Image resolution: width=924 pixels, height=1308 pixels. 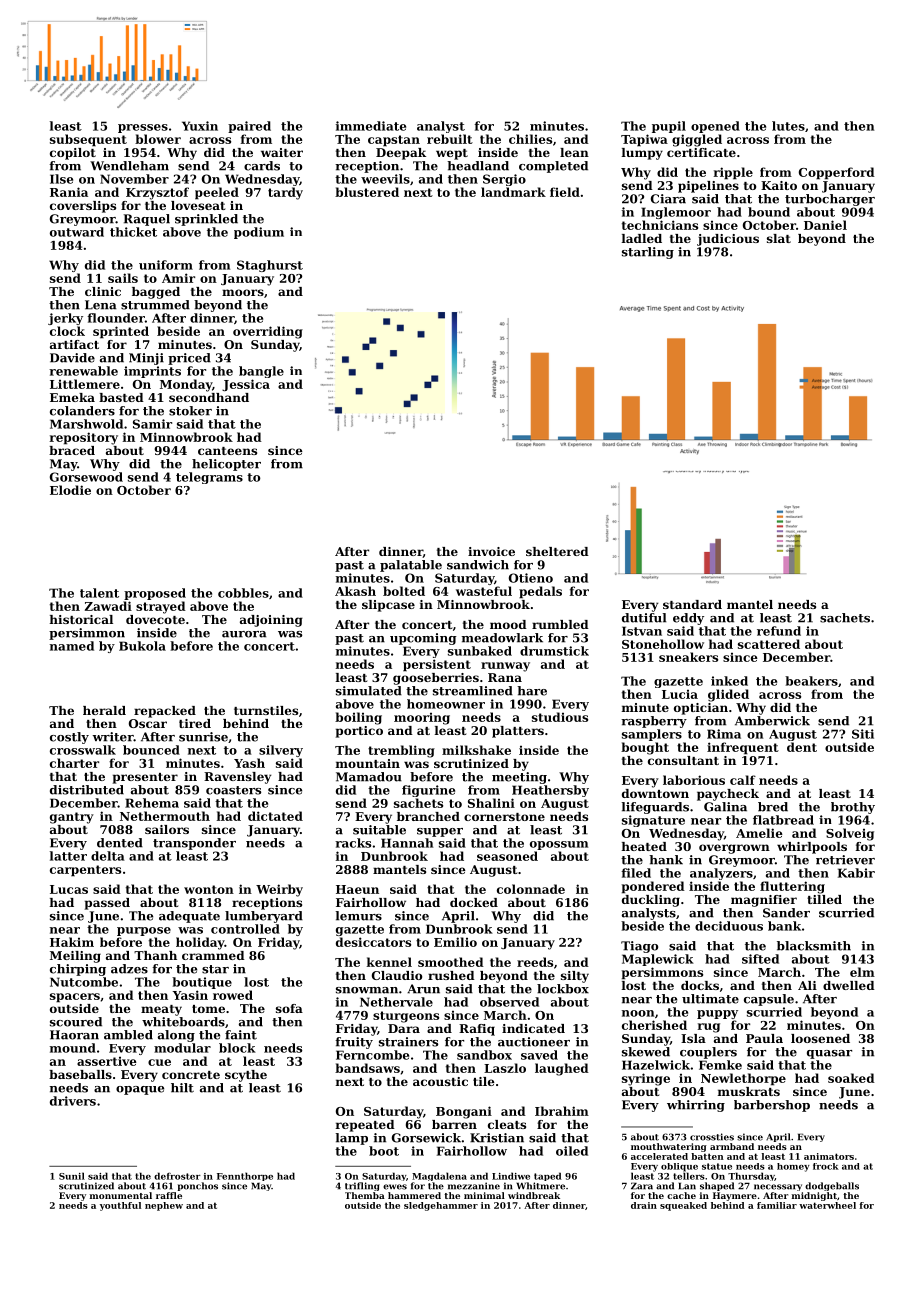 What do you see at coordinates (825, 225) in the page?
I see `Daniel` at bounding box center [825, 225].
